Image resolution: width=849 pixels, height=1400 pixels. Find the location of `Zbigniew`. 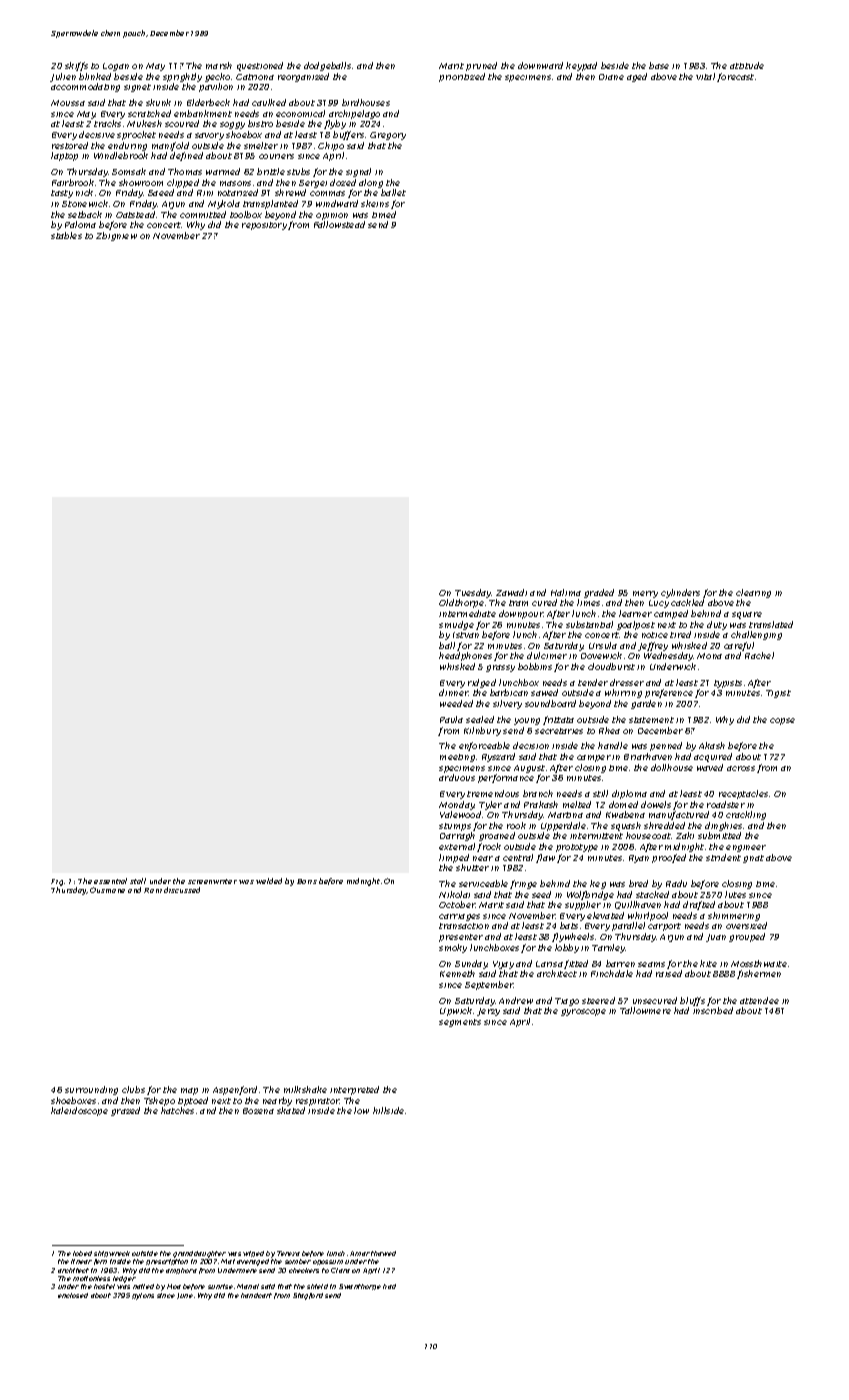

Zbigniew is located at coordinates (116, 236).
